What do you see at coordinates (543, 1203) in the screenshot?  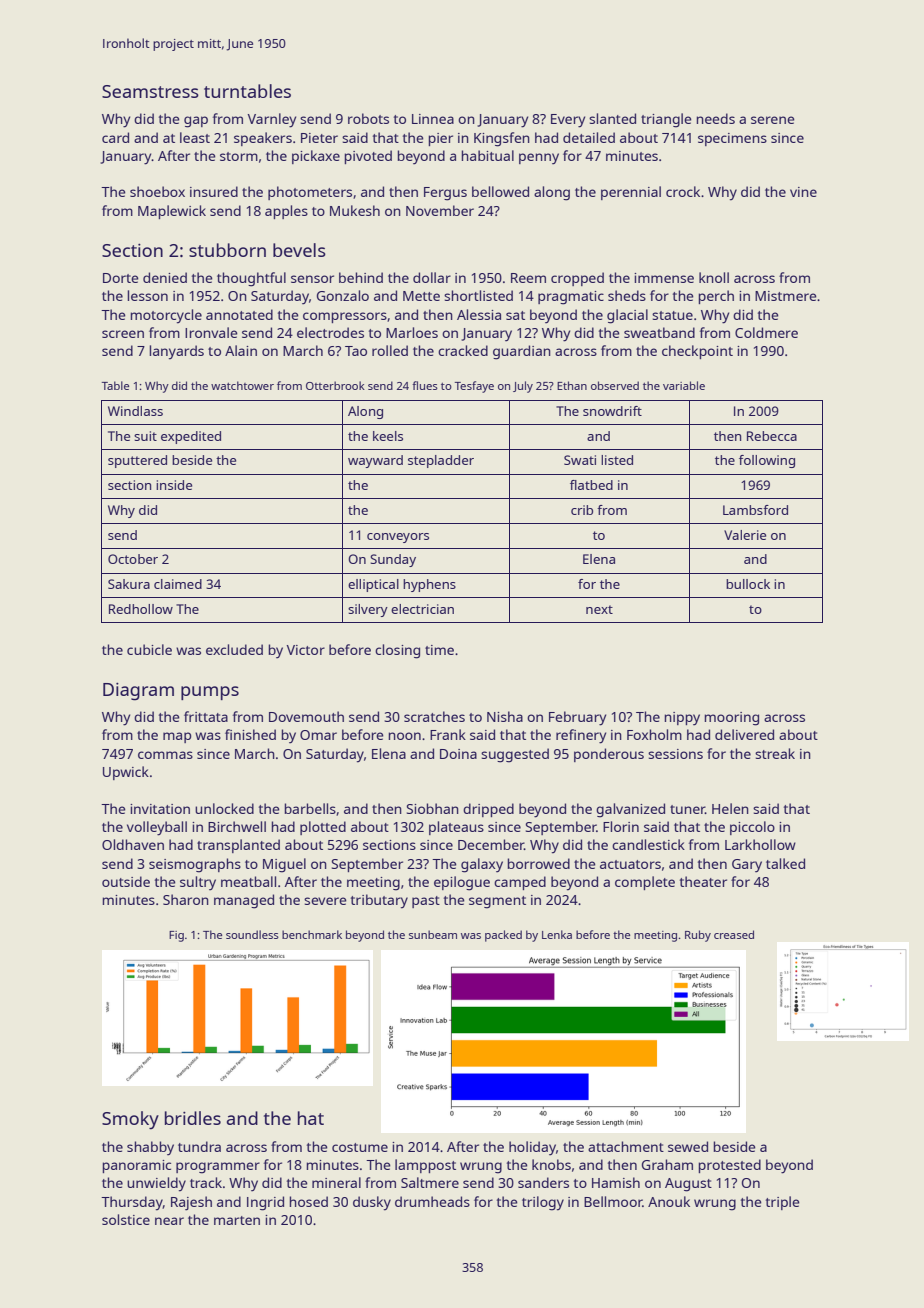 I see `trilogy` at bounding box center [543, 1203].
